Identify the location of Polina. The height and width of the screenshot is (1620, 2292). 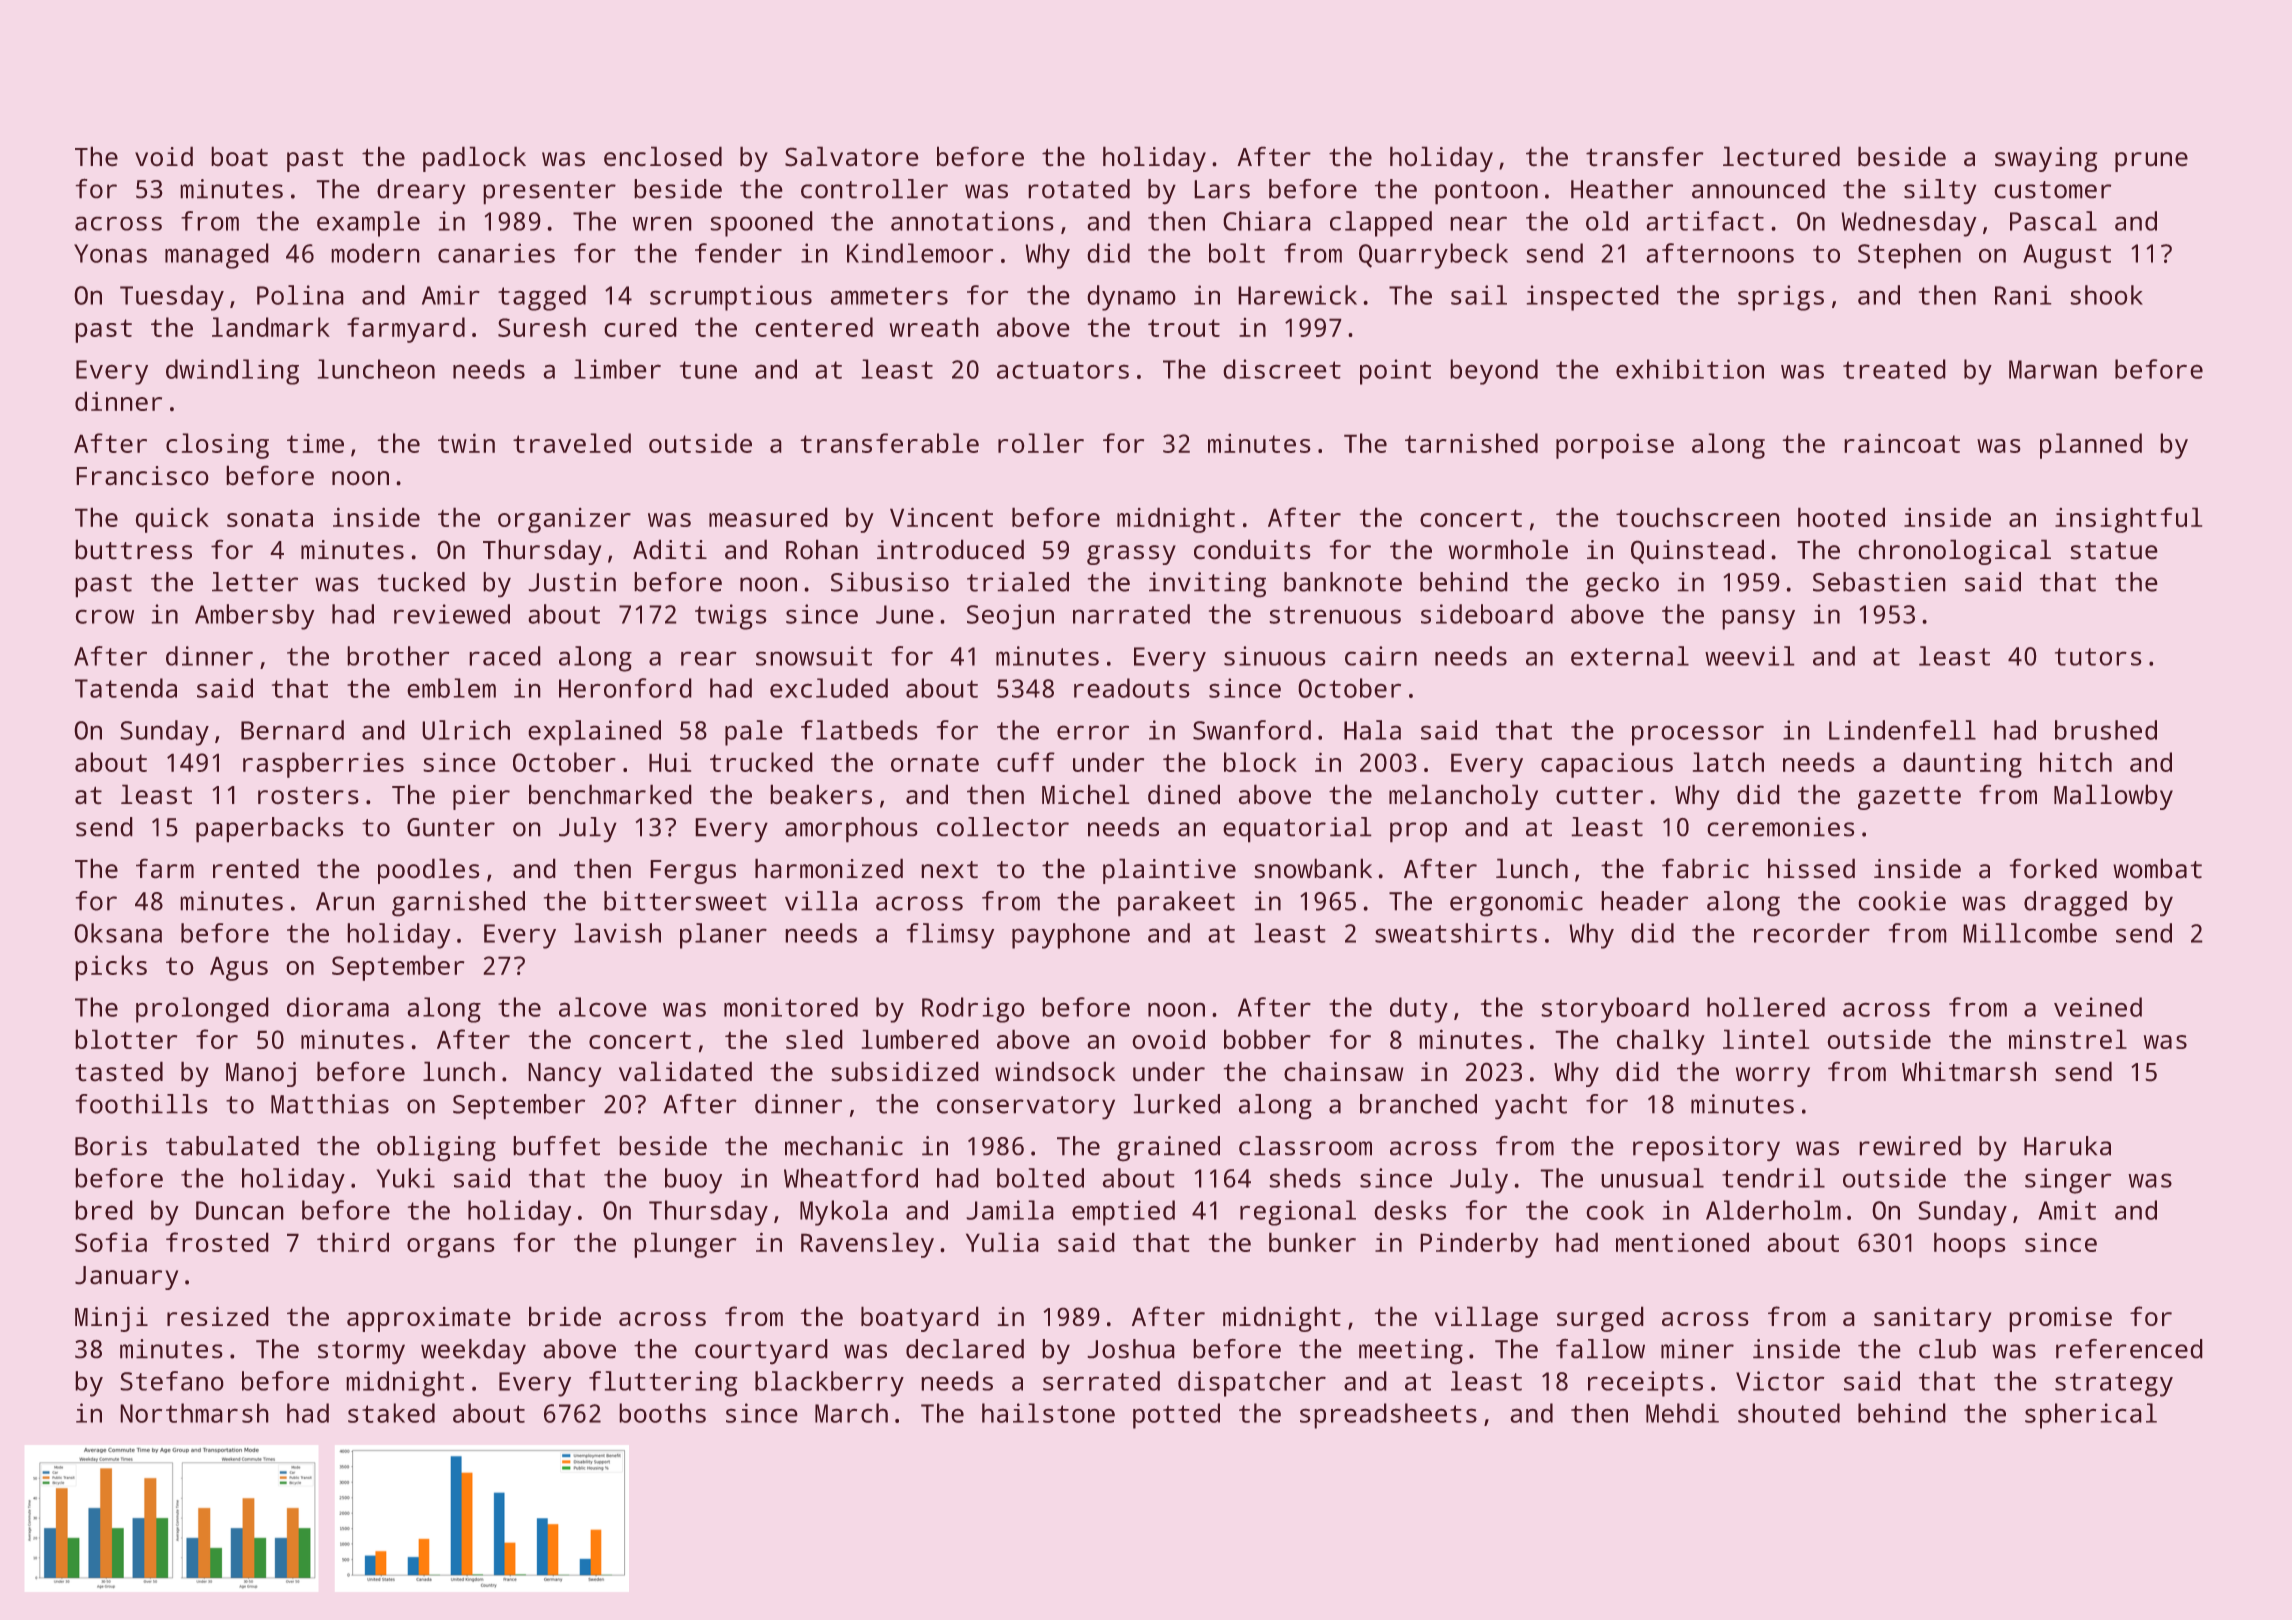
(300, 295).
